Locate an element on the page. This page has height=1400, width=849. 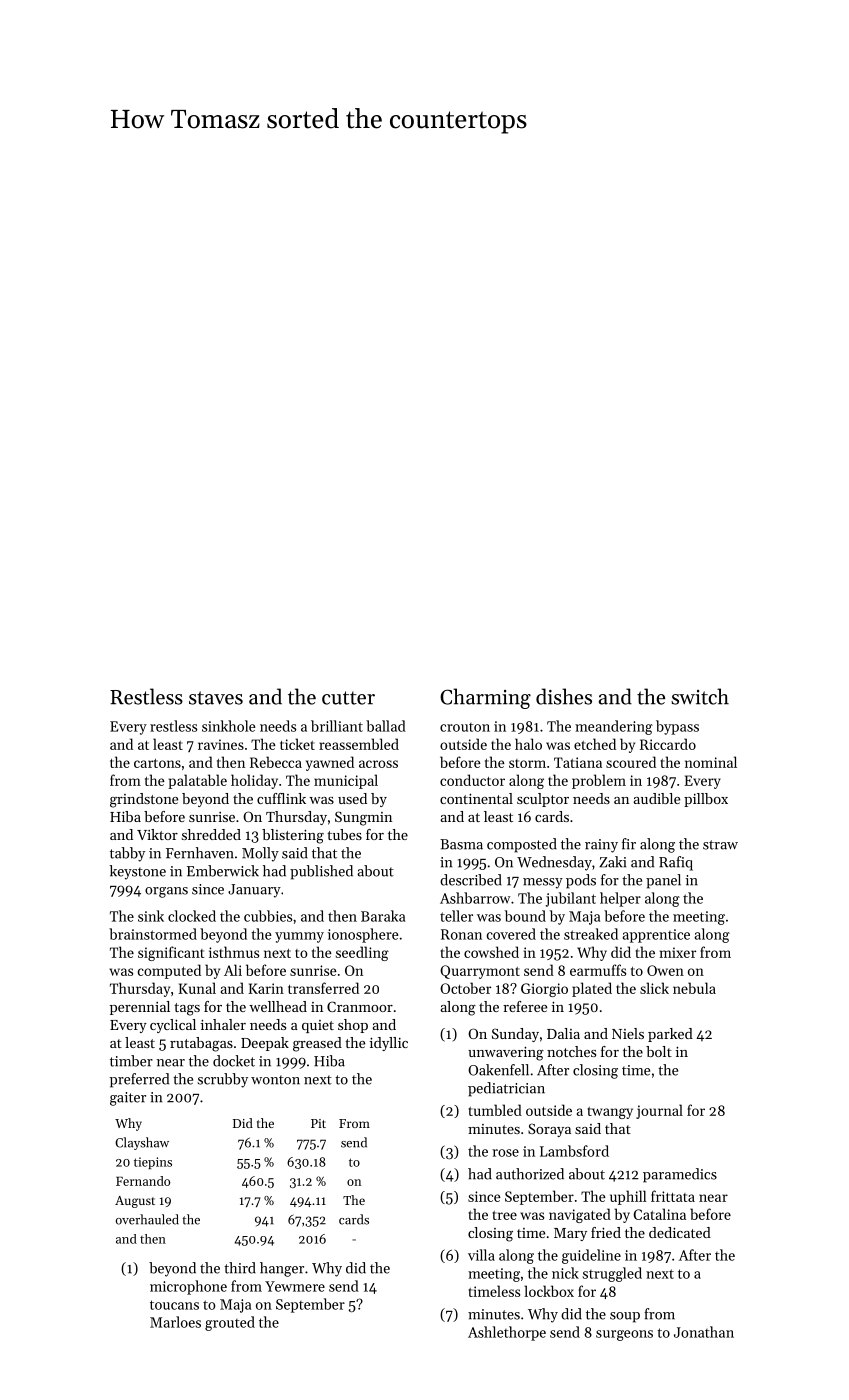
cutter is located at coordinates (348, 698).
